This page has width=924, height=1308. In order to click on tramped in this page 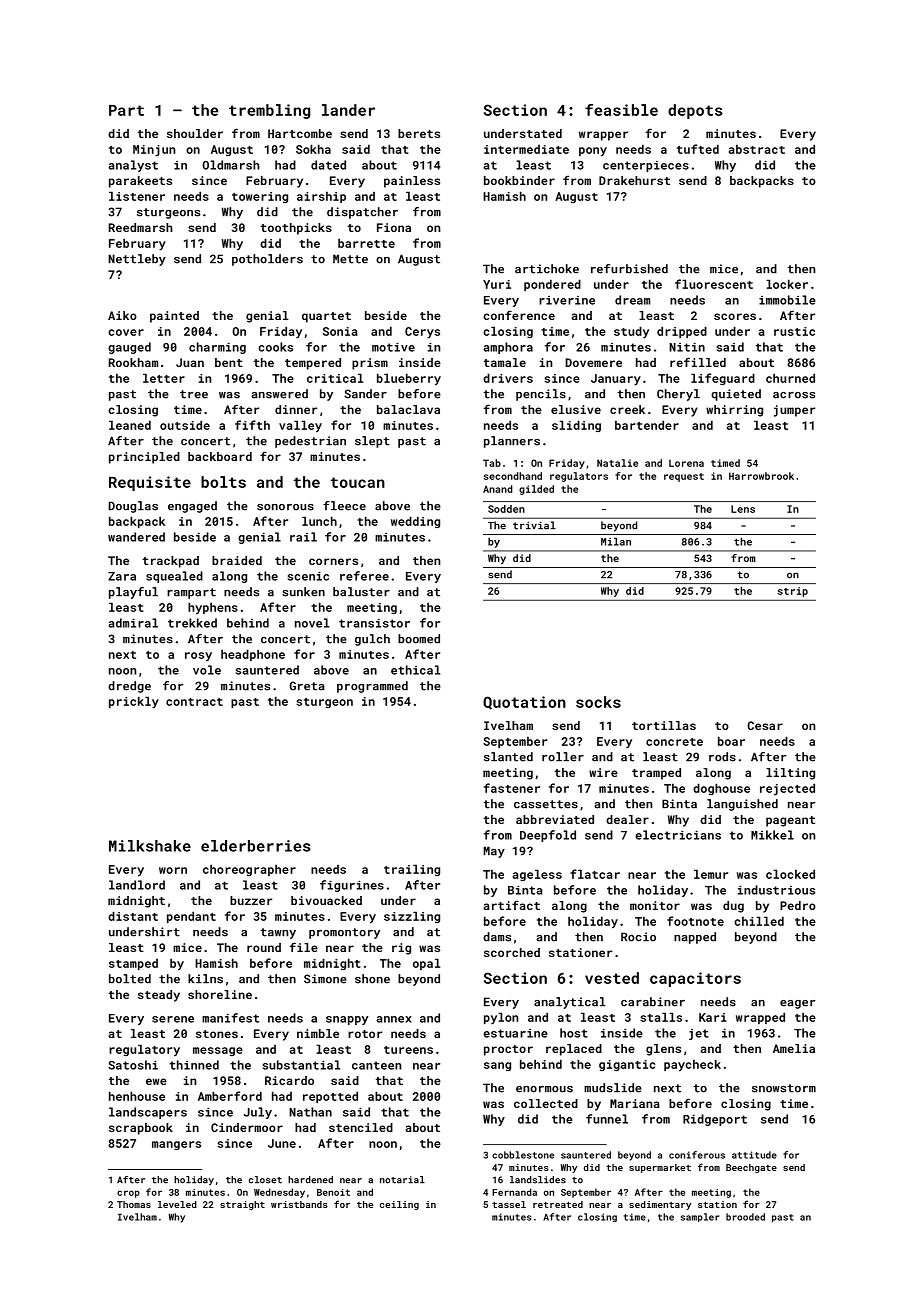, I will do `click(656, 774)`.
